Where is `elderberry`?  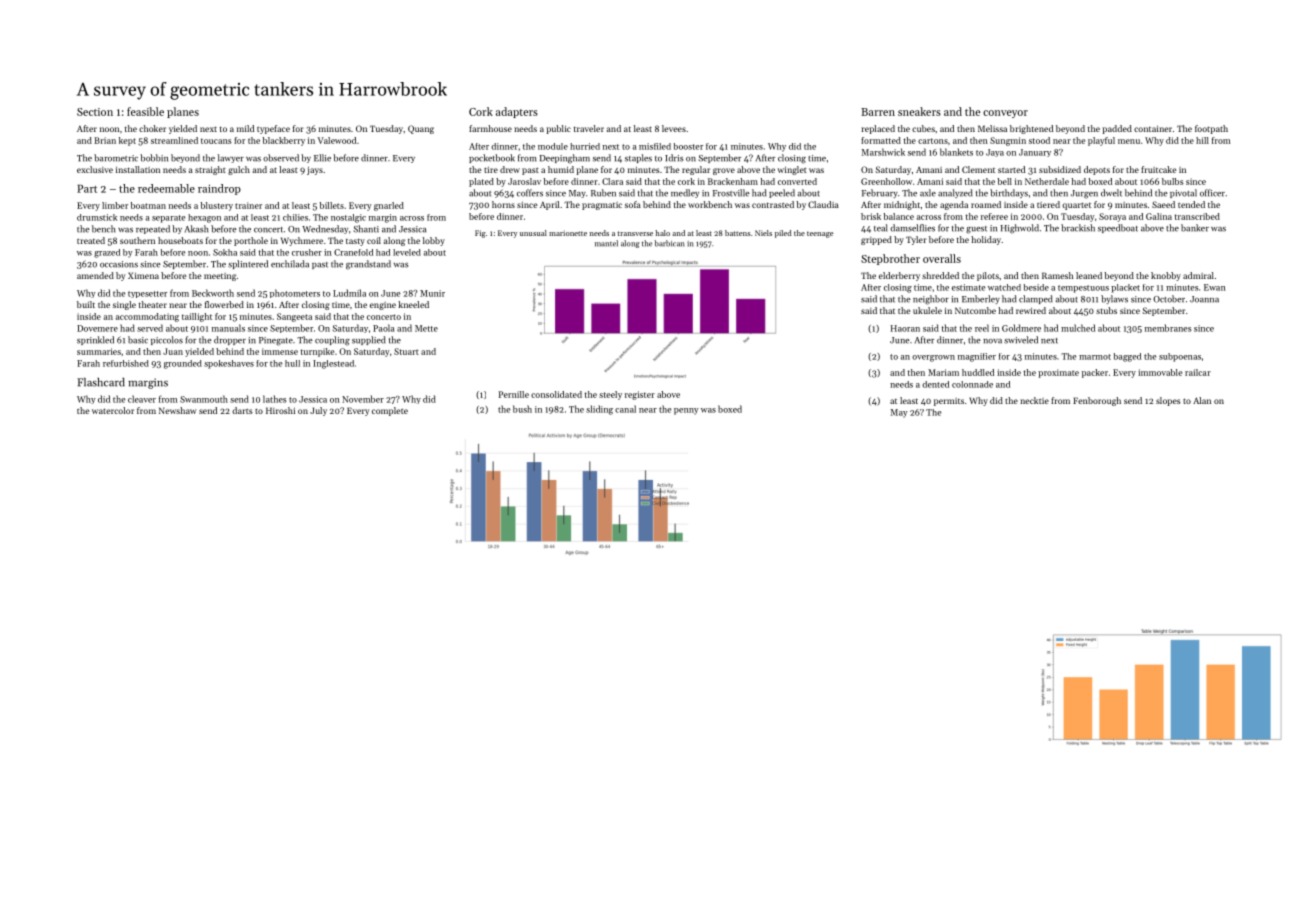
elderberry is located at coordinates (899, 276).
